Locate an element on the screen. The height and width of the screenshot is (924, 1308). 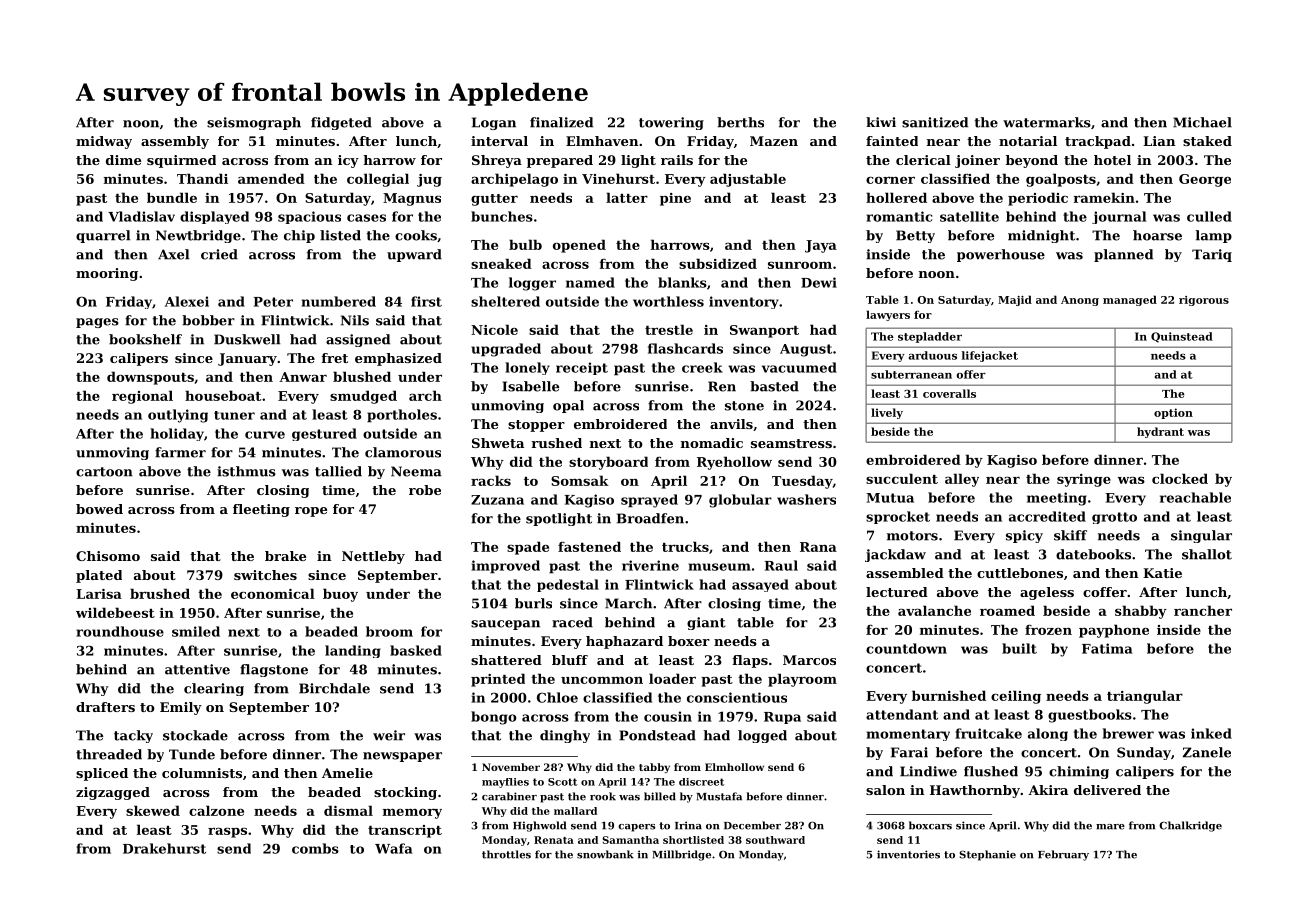
Rana is located at coordinates (818, 547).
